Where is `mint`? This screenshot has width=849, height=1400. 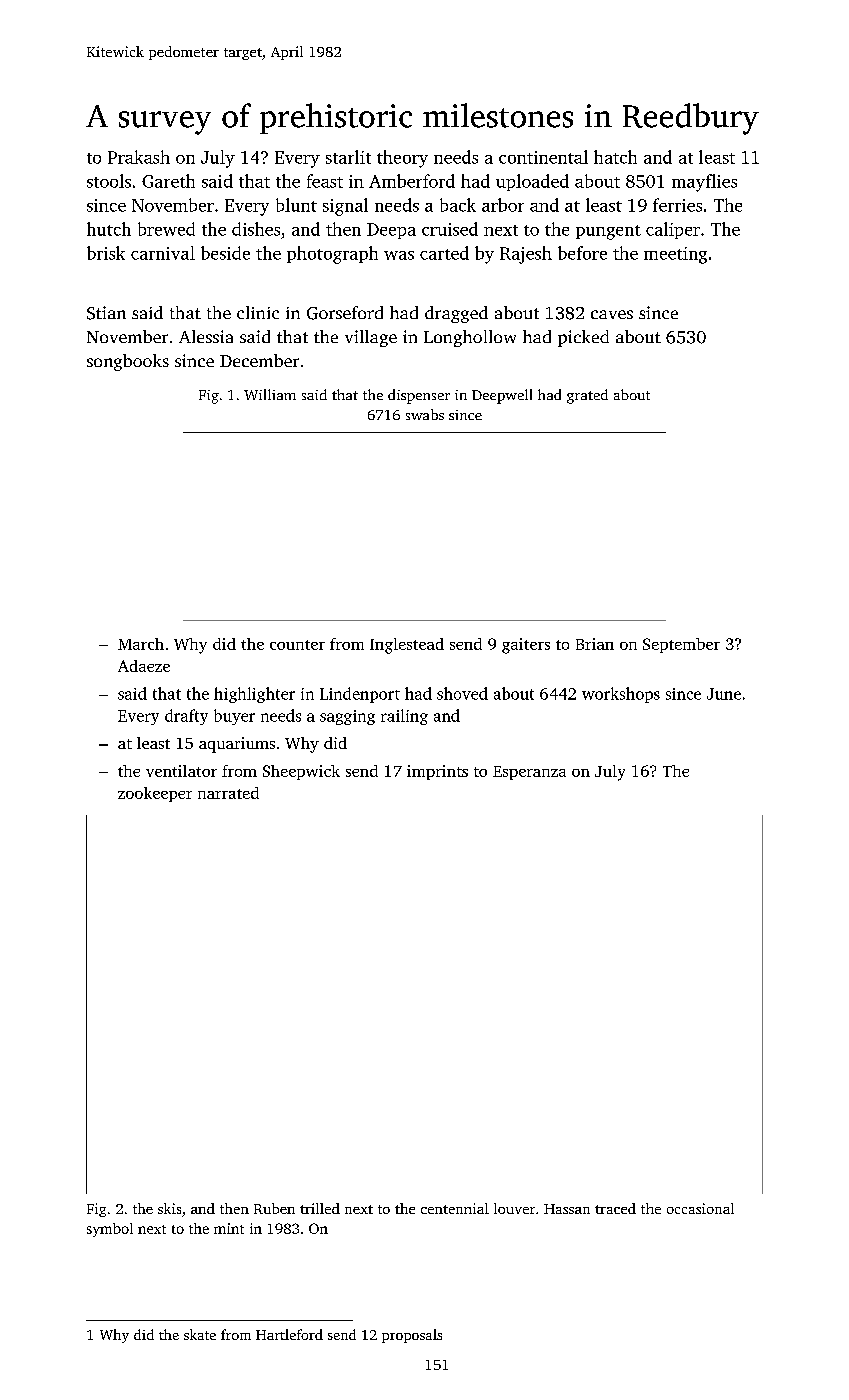
mint is located at coordinates (229, 1228).
